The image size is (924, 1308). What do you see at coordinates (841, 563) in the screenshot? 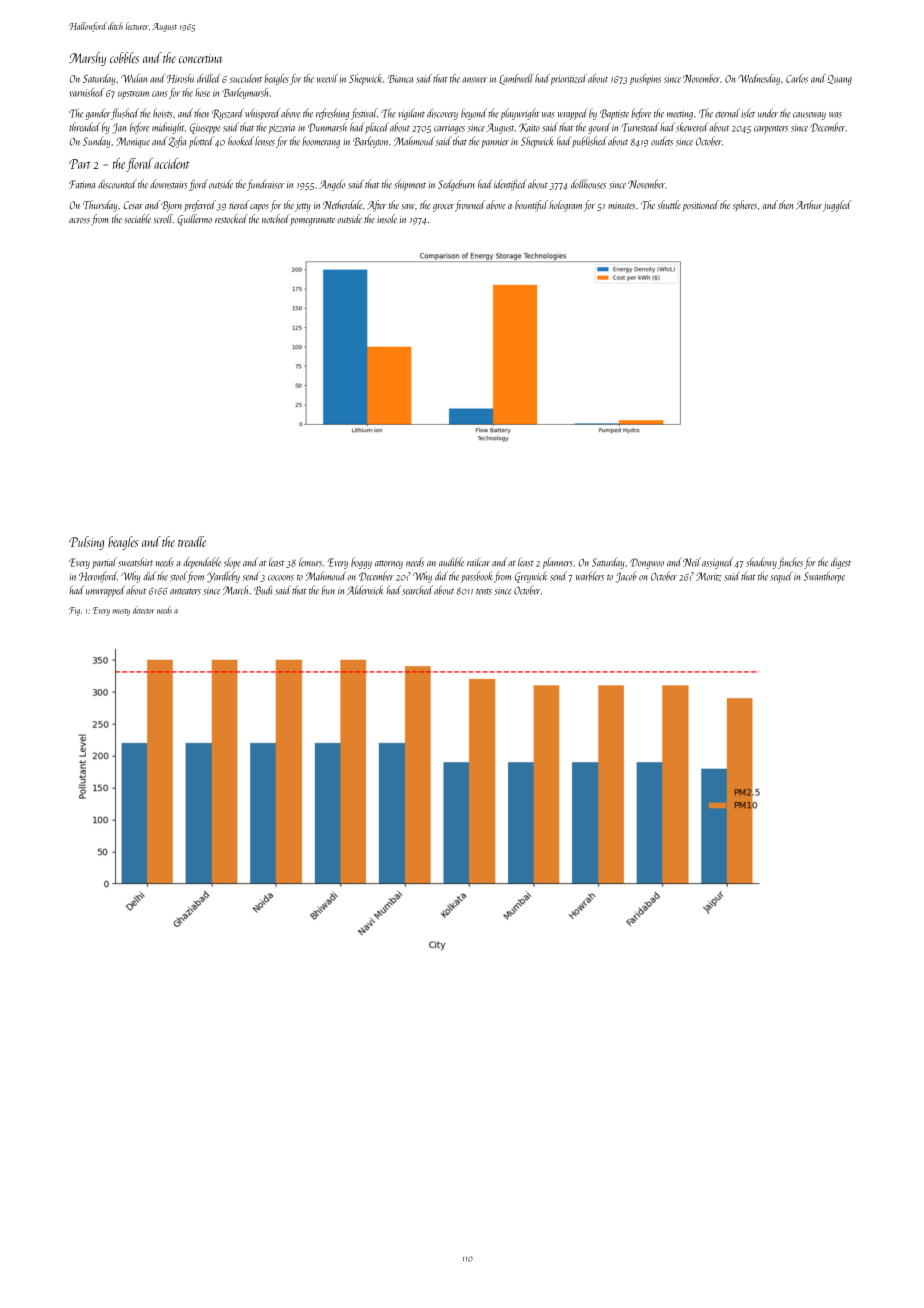
I see `digest` at bounding box center [841, 563].
